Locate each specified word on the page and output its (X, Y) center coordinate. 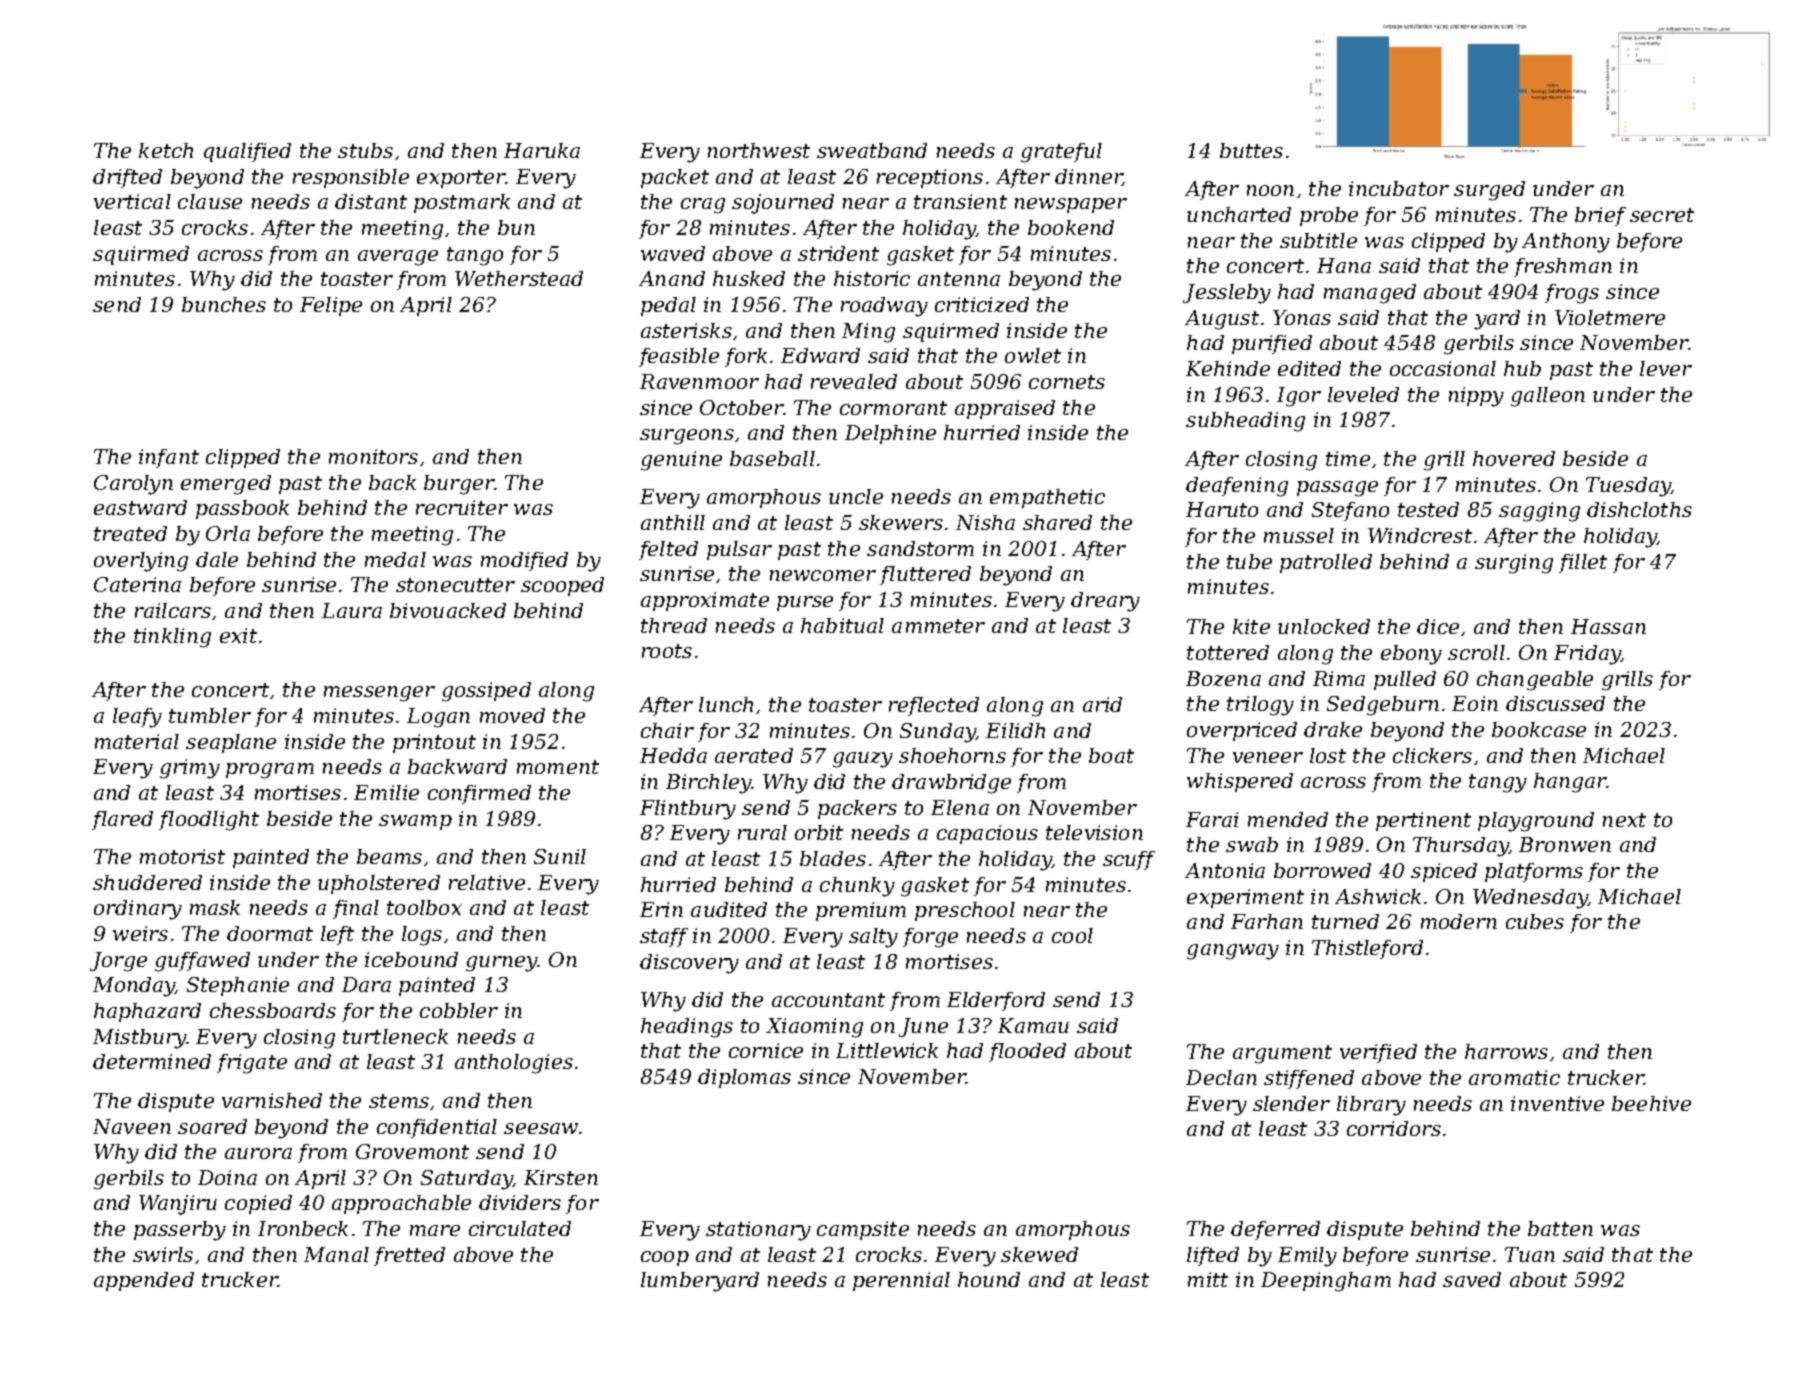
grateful (1061, 153)
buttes (1251, 150)
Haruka (542, 150)
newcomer (823, 575)
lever (1666, 368)
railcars (173, 610)
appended (144, 1281)
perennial (901, 1281)
